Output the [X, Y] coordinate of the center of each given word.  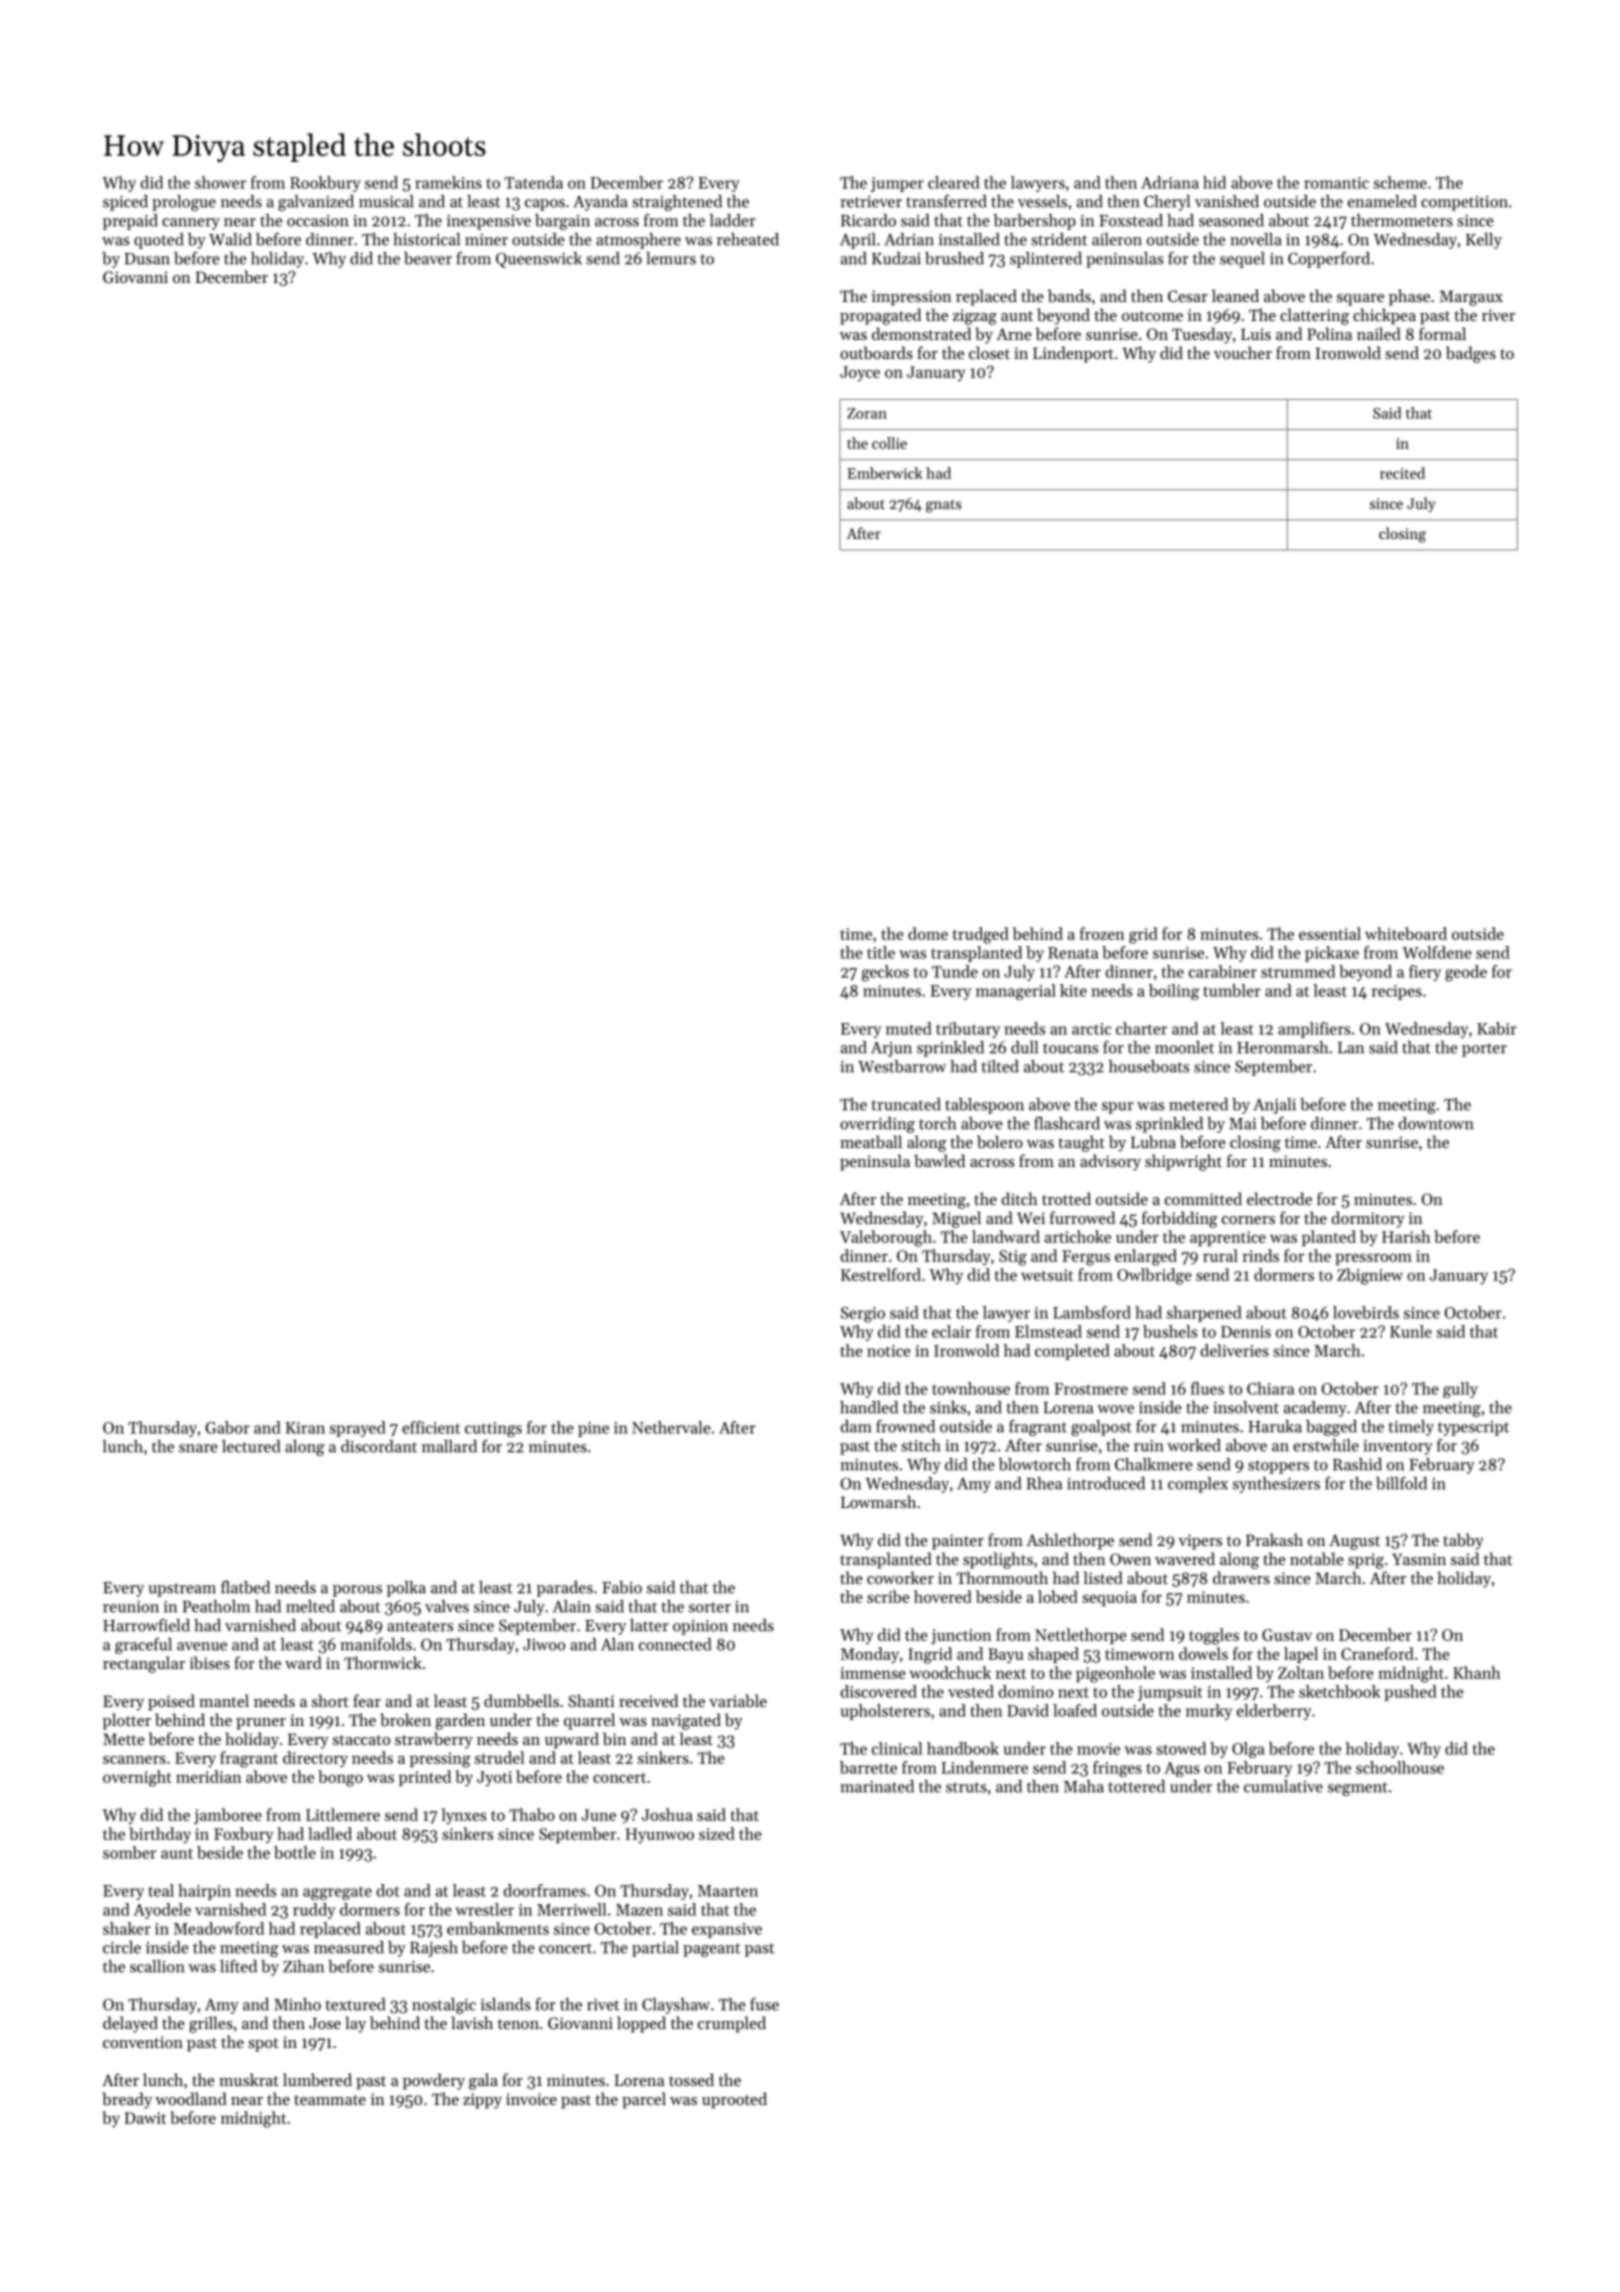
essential [1330, 933]
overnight [137, 1778]
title [881, 952]
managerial [1016, 992]
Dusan [147, 259]
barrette [868, 1767]
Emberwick [885, 473]
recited [1402, 473]
